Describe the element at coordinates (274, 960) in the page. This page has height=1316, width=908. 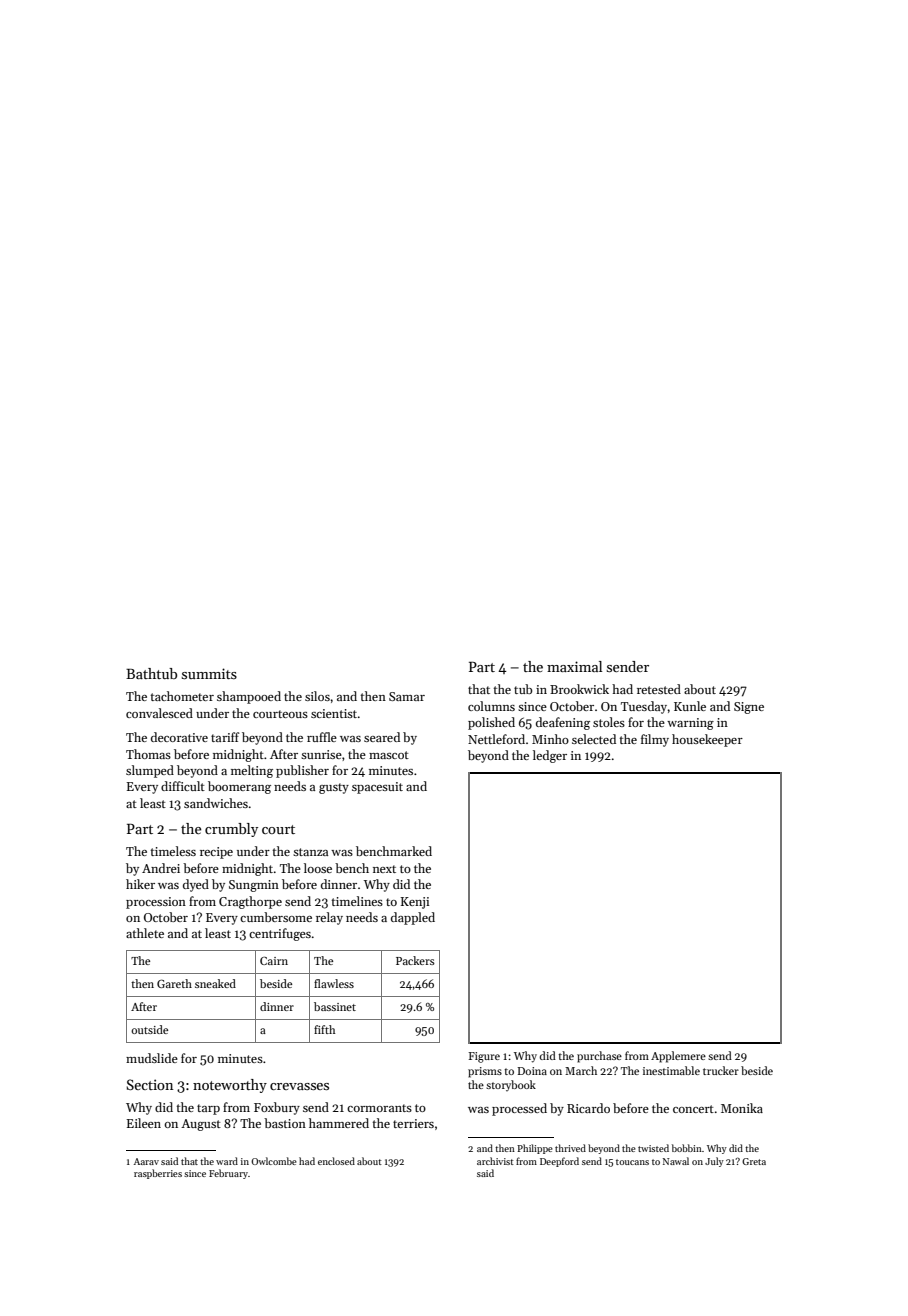
I see `Cairn` at that location.
